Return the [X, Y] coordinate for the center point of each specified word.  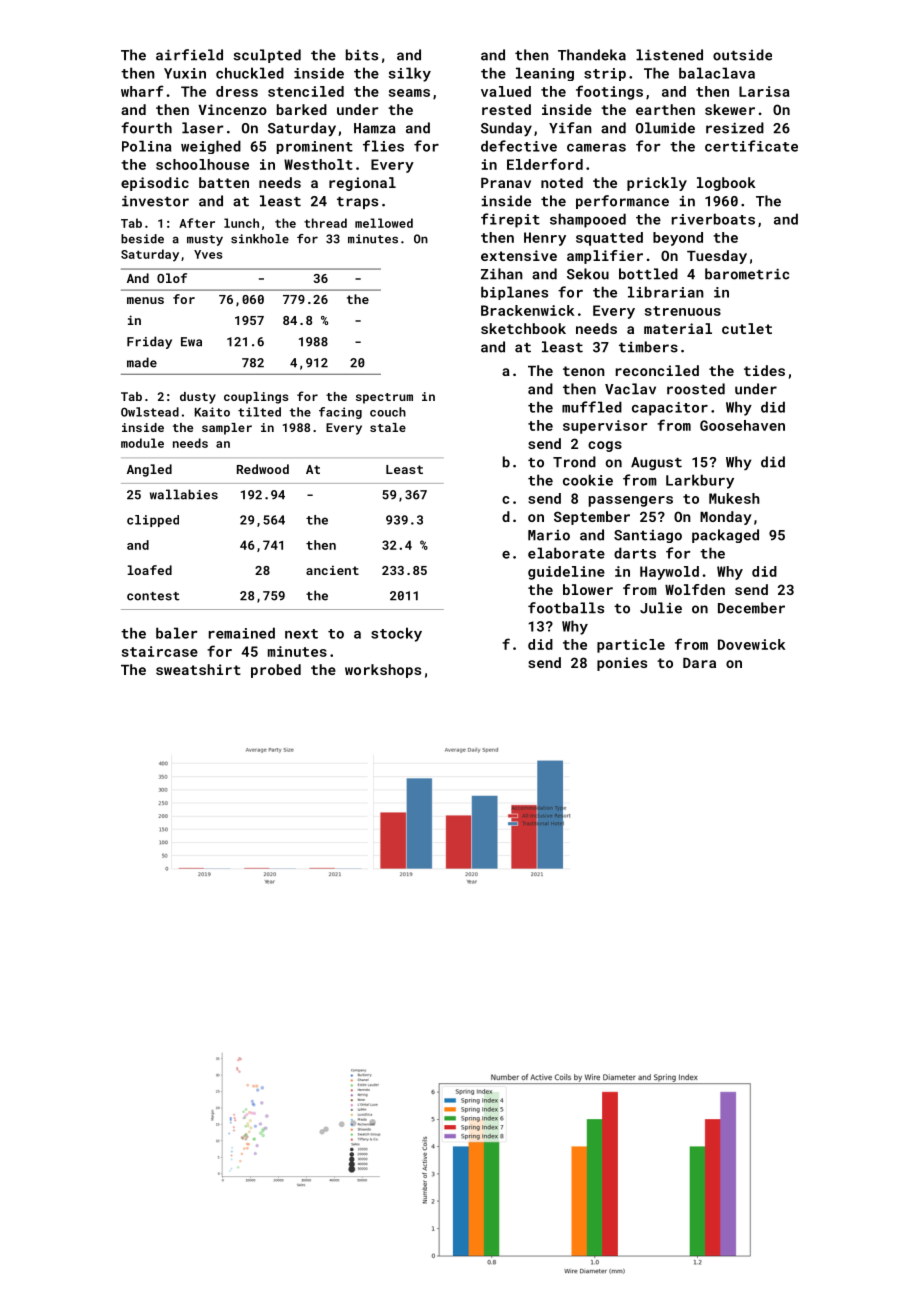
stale [388, 427]
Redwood [263, 469]
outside [742, 55]
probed [276, 671]
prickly [657, 184]
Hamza [375, 128]
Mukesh [734, 498]
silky [409, 74]
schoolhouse [202, 164]
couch [388, 412]
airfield [189, 55]
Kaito [212, 412]
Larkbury [700, 481]
